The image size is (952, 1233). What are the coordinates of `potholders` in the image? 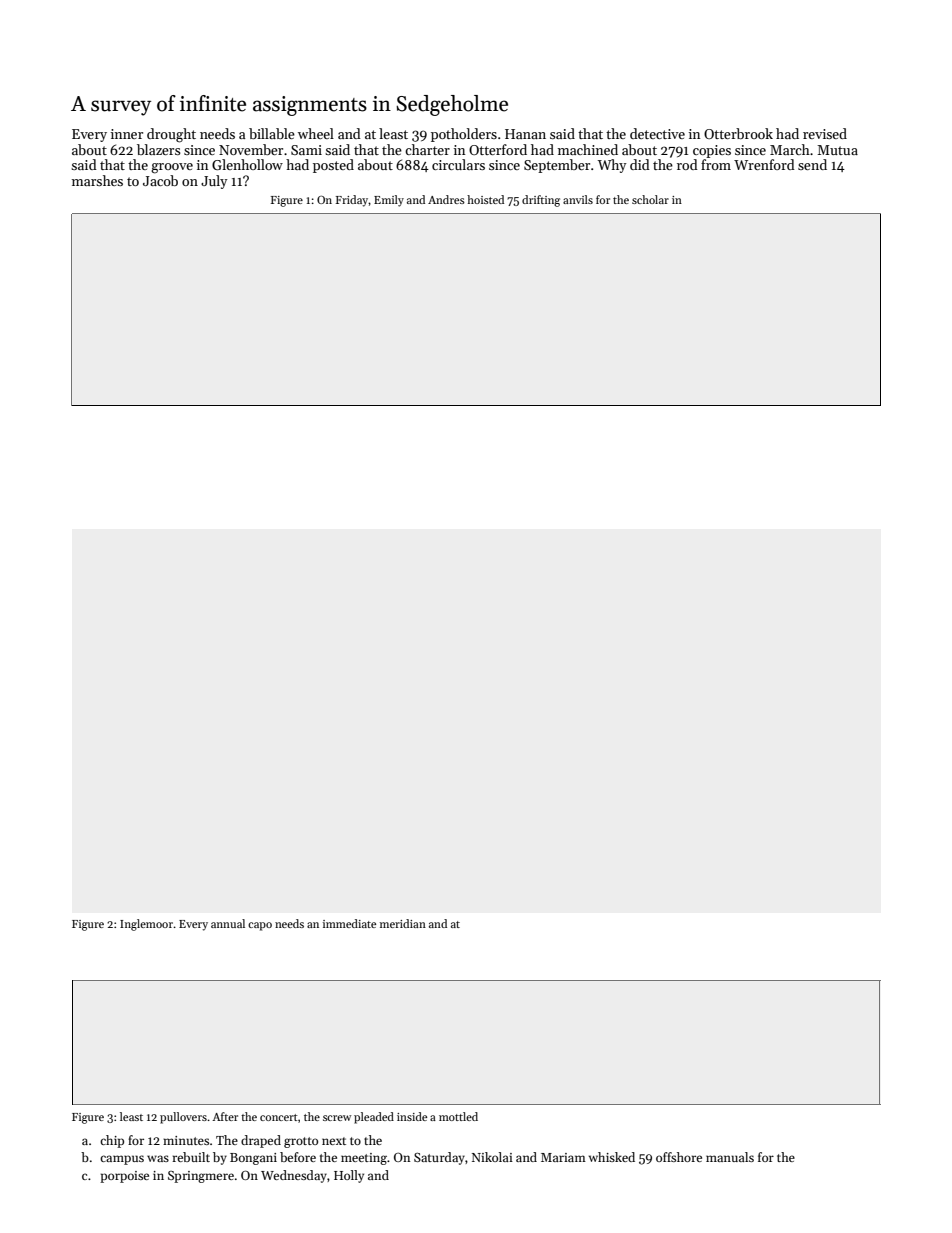 It's located at (464, 135).
